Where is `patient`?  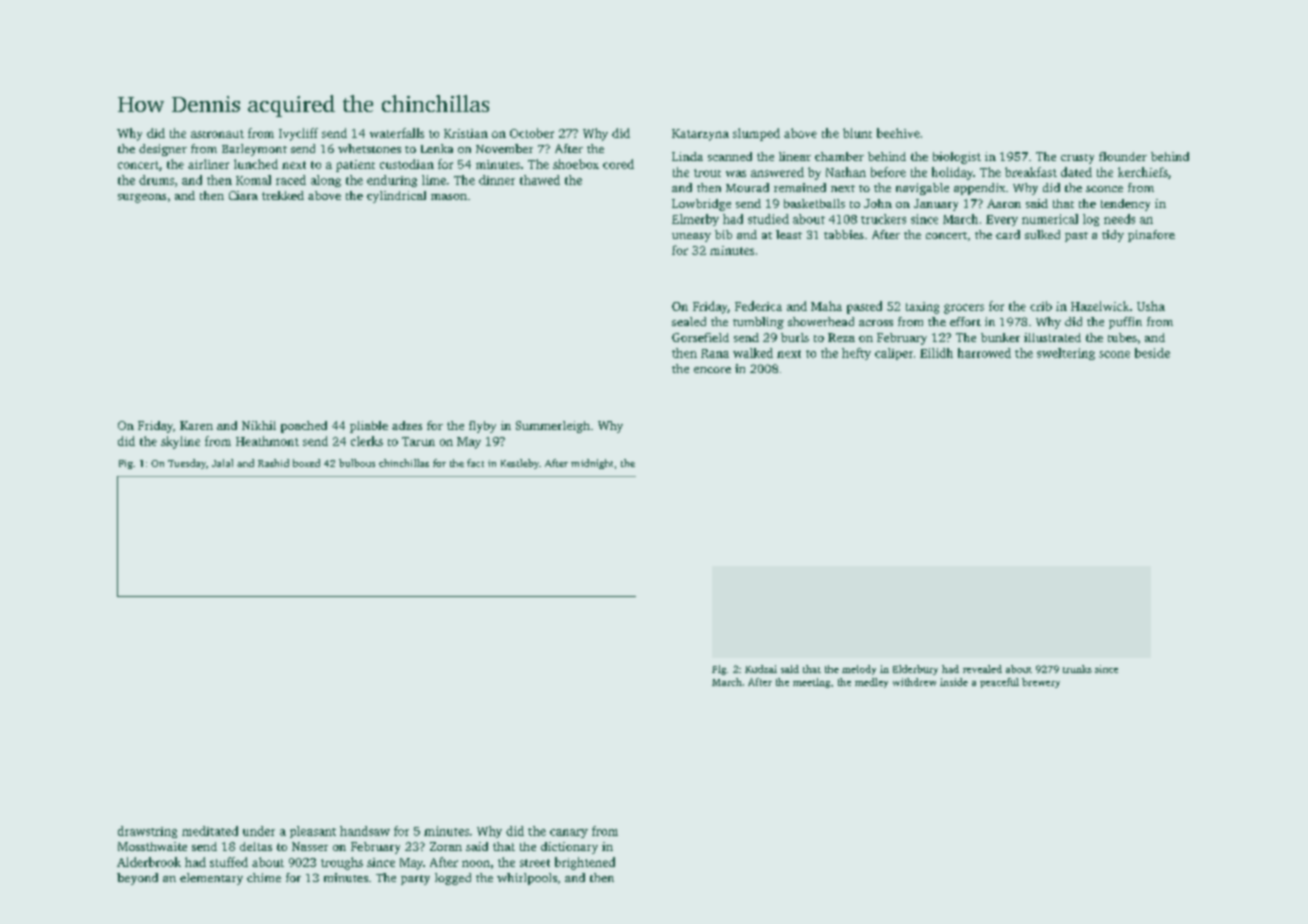
patient is located at coordinates (355, 166).
